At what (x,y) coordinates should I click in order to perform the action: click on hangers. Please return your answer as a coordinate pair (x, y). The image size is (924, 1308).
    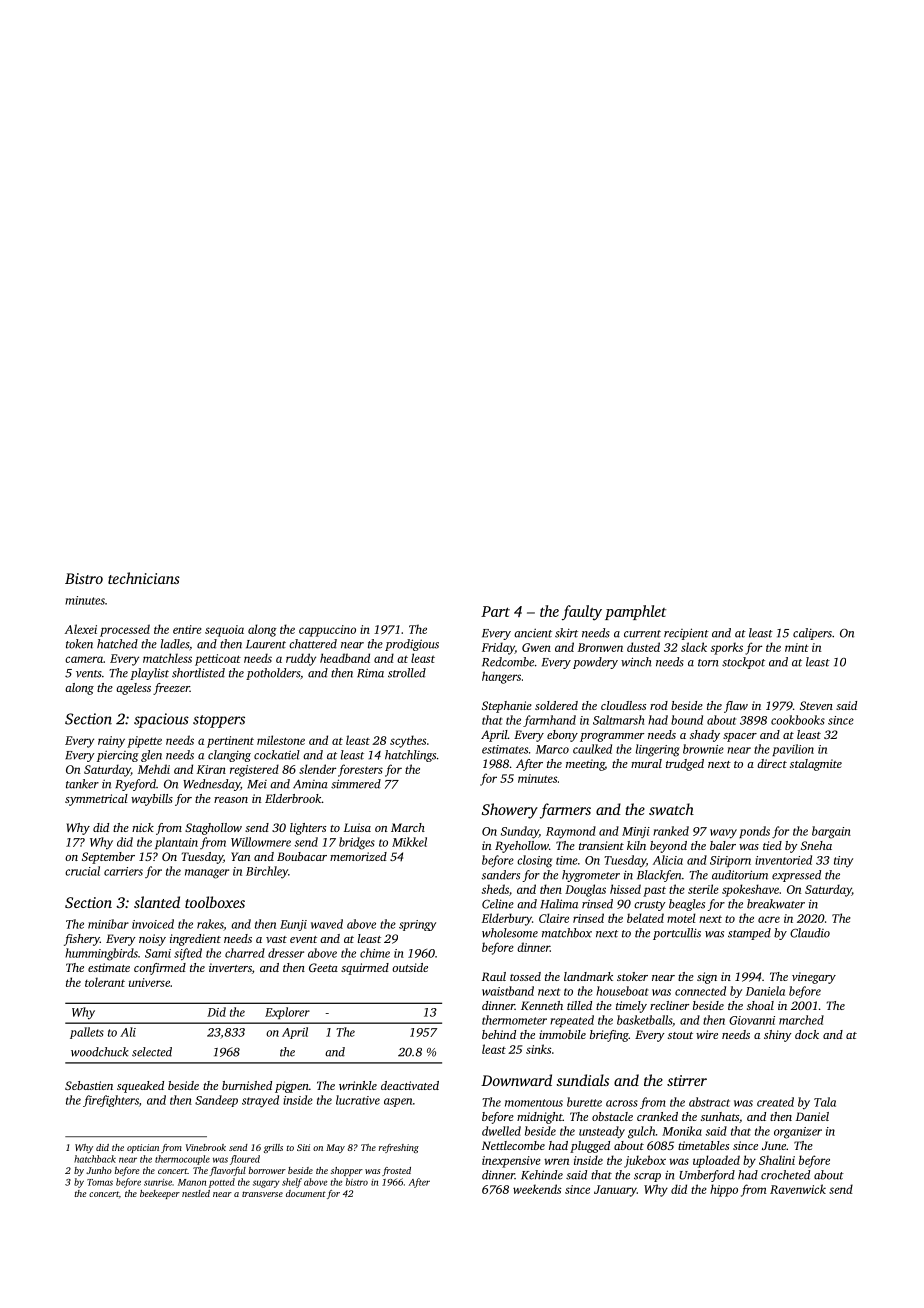
    Looking at the image, I should click on (501, 677).
